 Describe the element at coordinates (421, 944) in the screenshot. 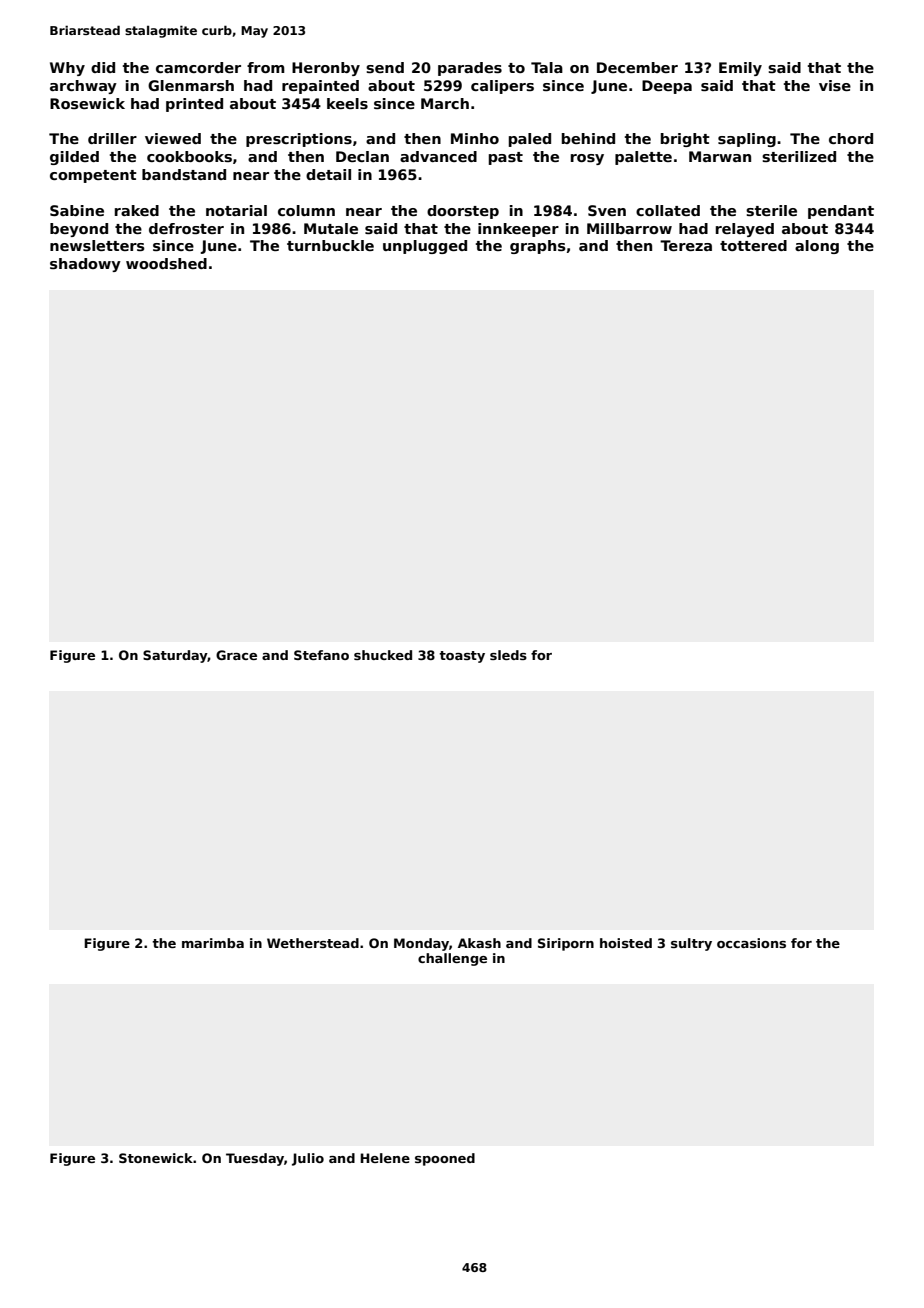

I see `Monday` at that location.
